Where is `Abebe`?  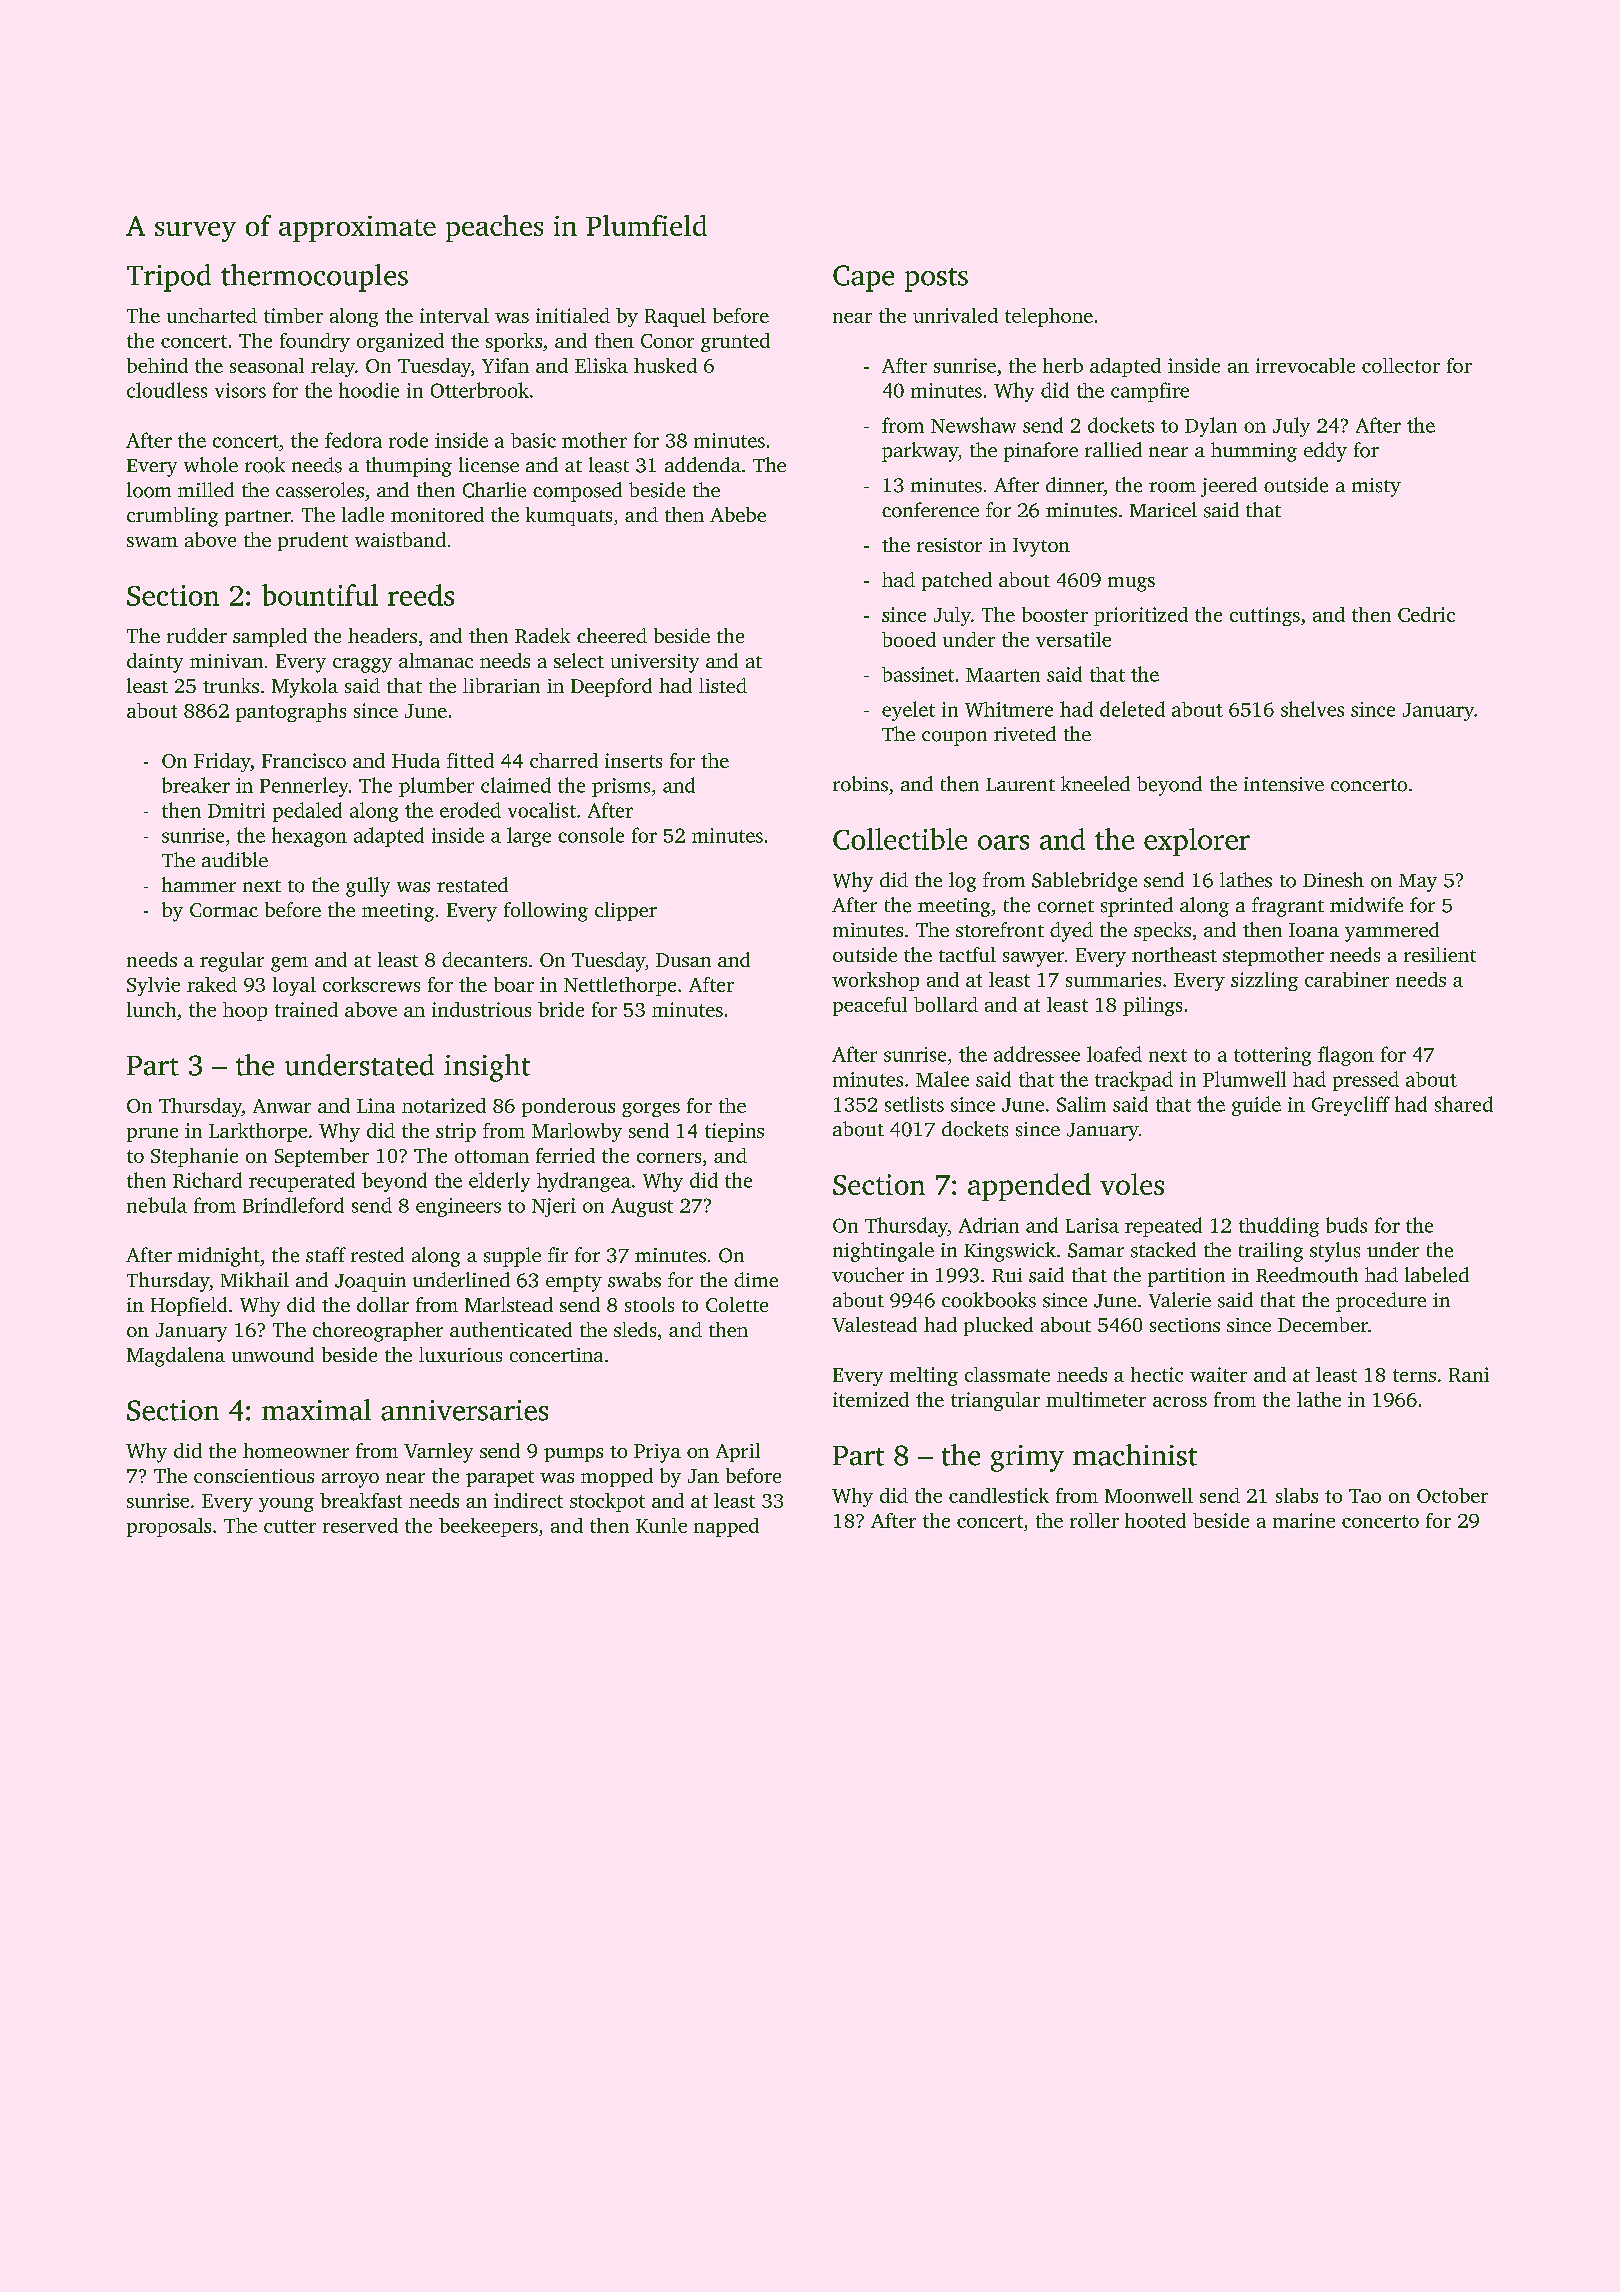 Abebe is located at coordinates (738, 514).
